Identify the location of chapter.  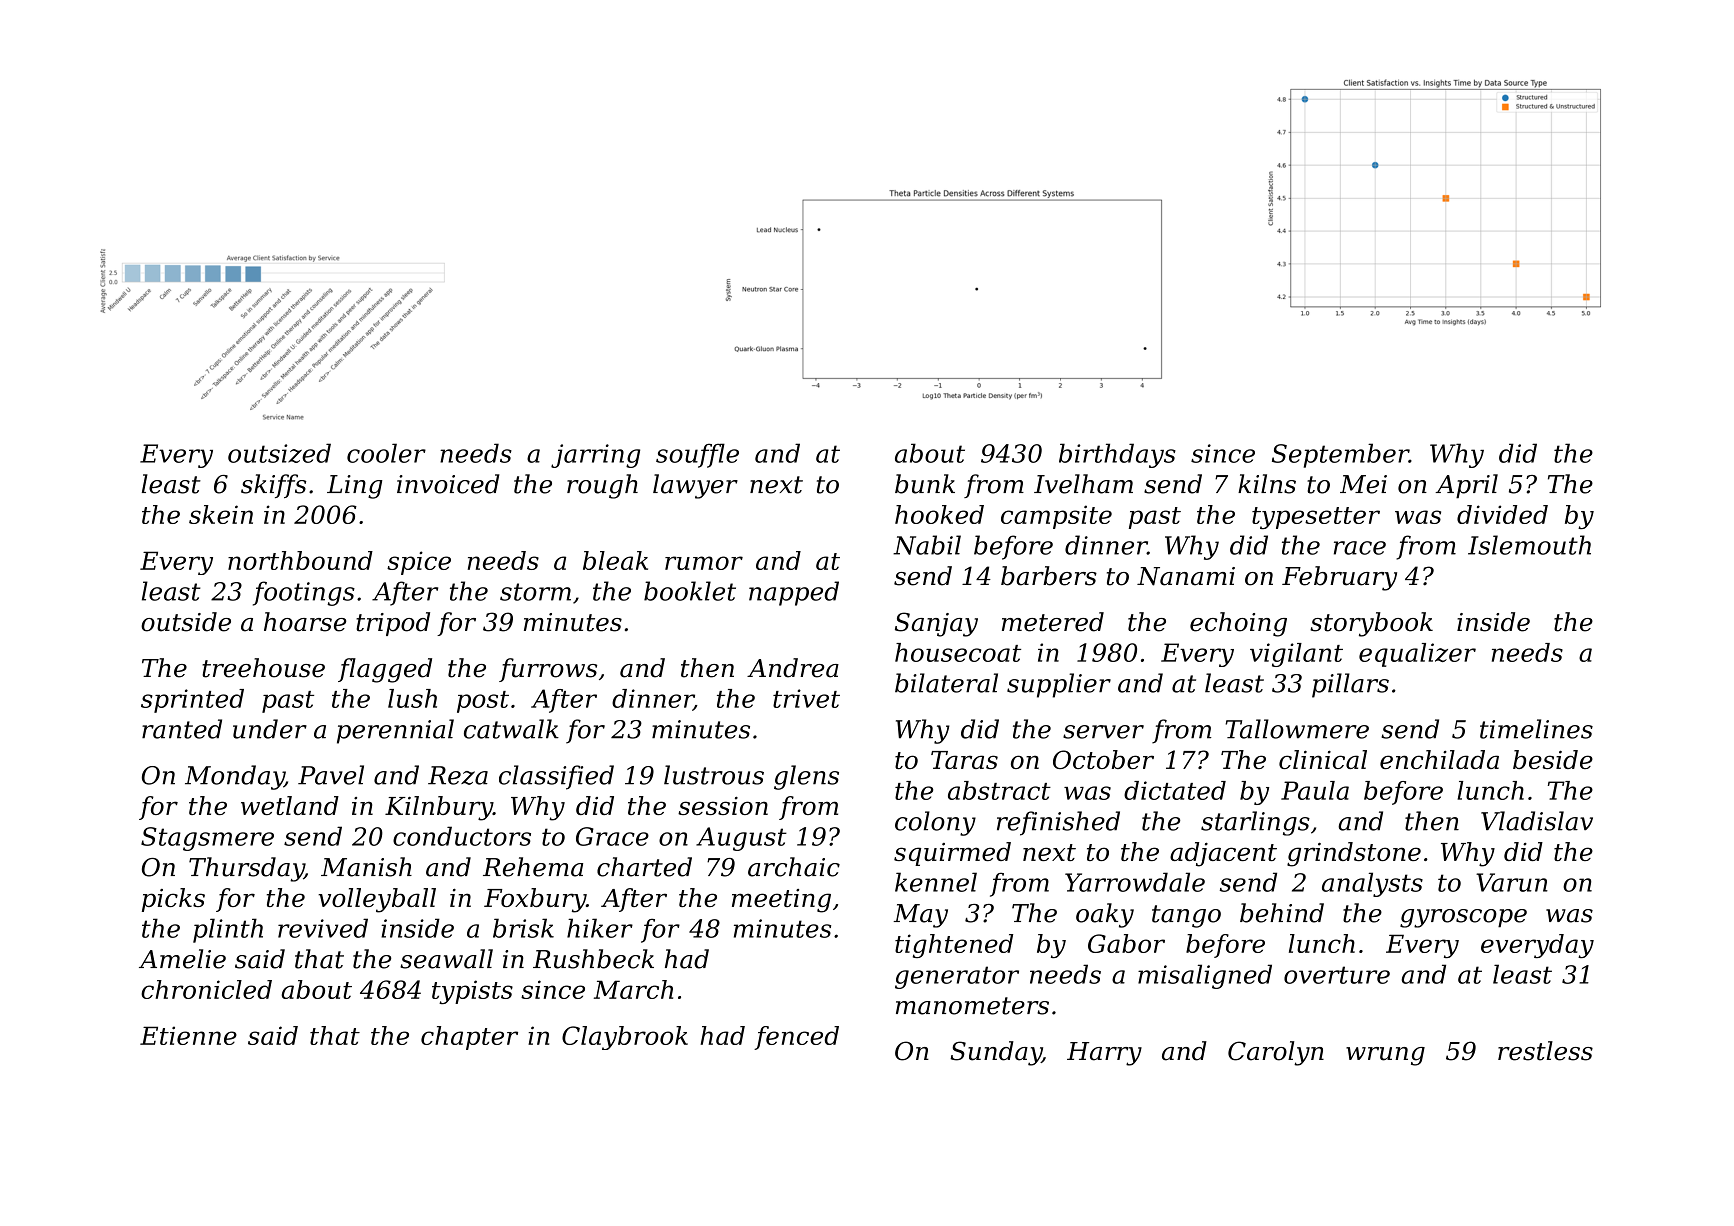
(469, 1038).
